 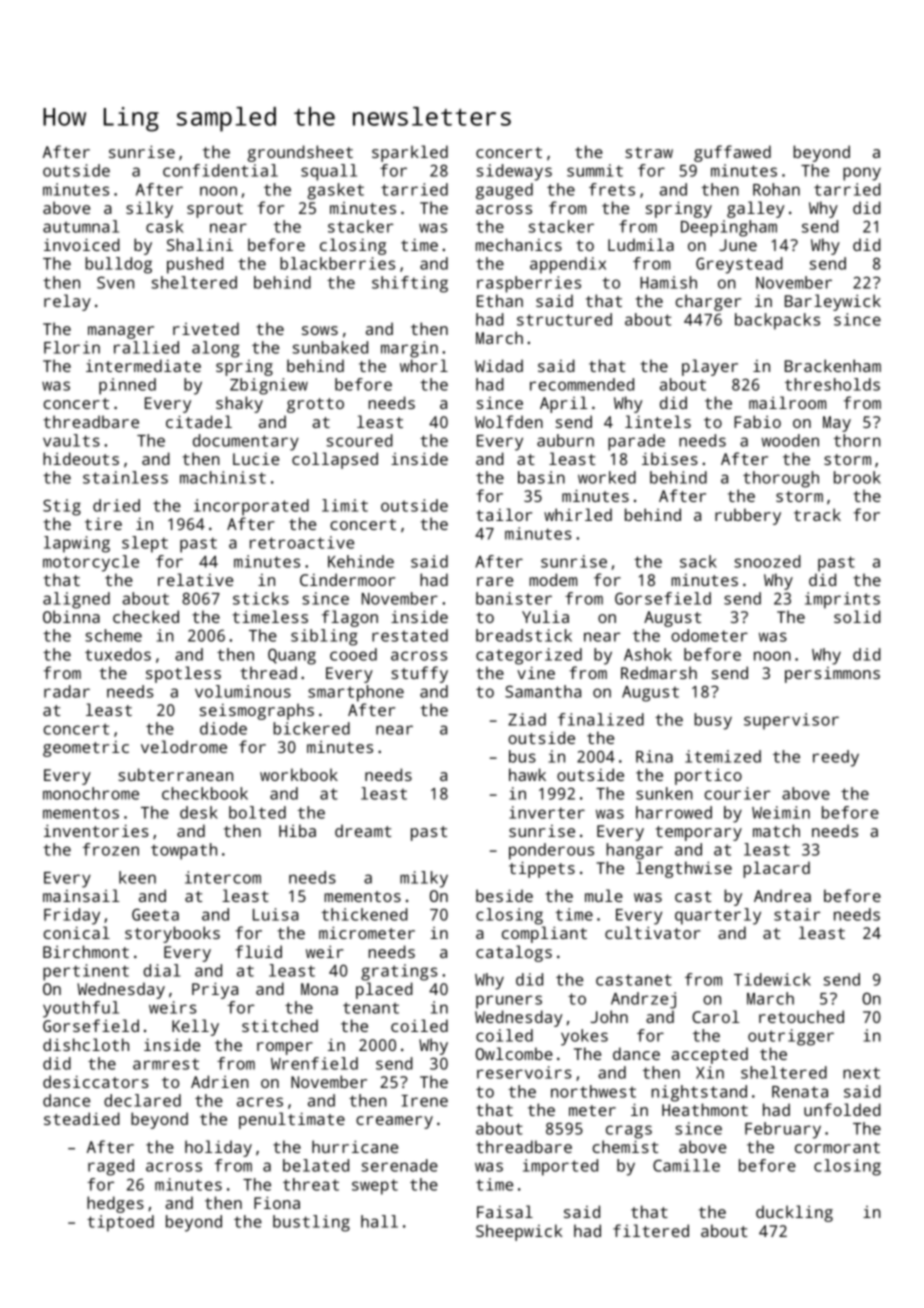 What do you see at coordinates (857, 440) in the screenshot?
I see `thorn` at bounding box center [857, 440].
